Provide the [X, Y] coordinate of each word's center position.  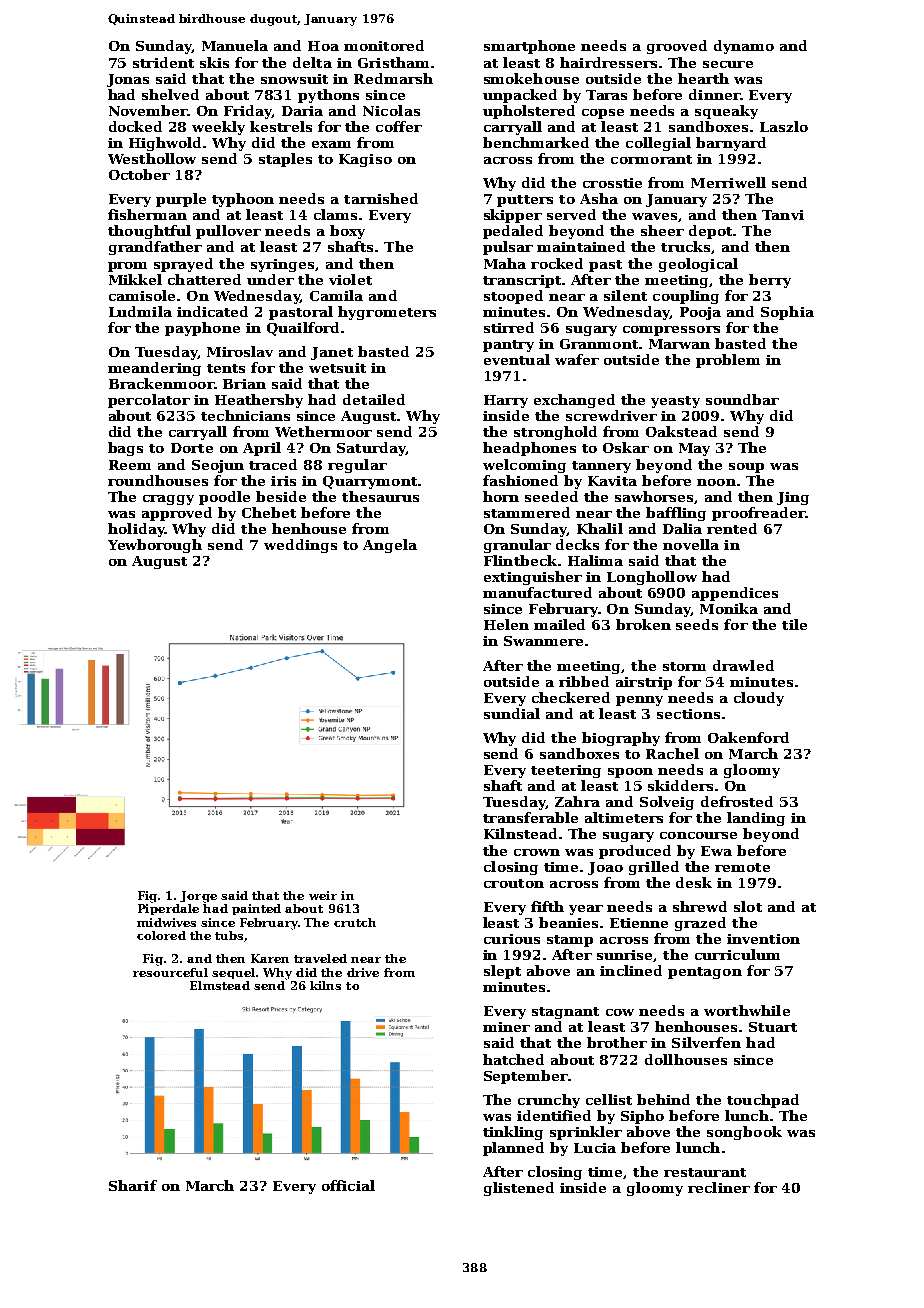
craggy [168, 500]
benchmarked [536, 142]
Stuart [773, 1027]
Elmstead [220, 985]
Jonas [128, 80]
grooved [677, 47]
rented [732, 528]
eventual [517, 359]
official [348, 1185]
